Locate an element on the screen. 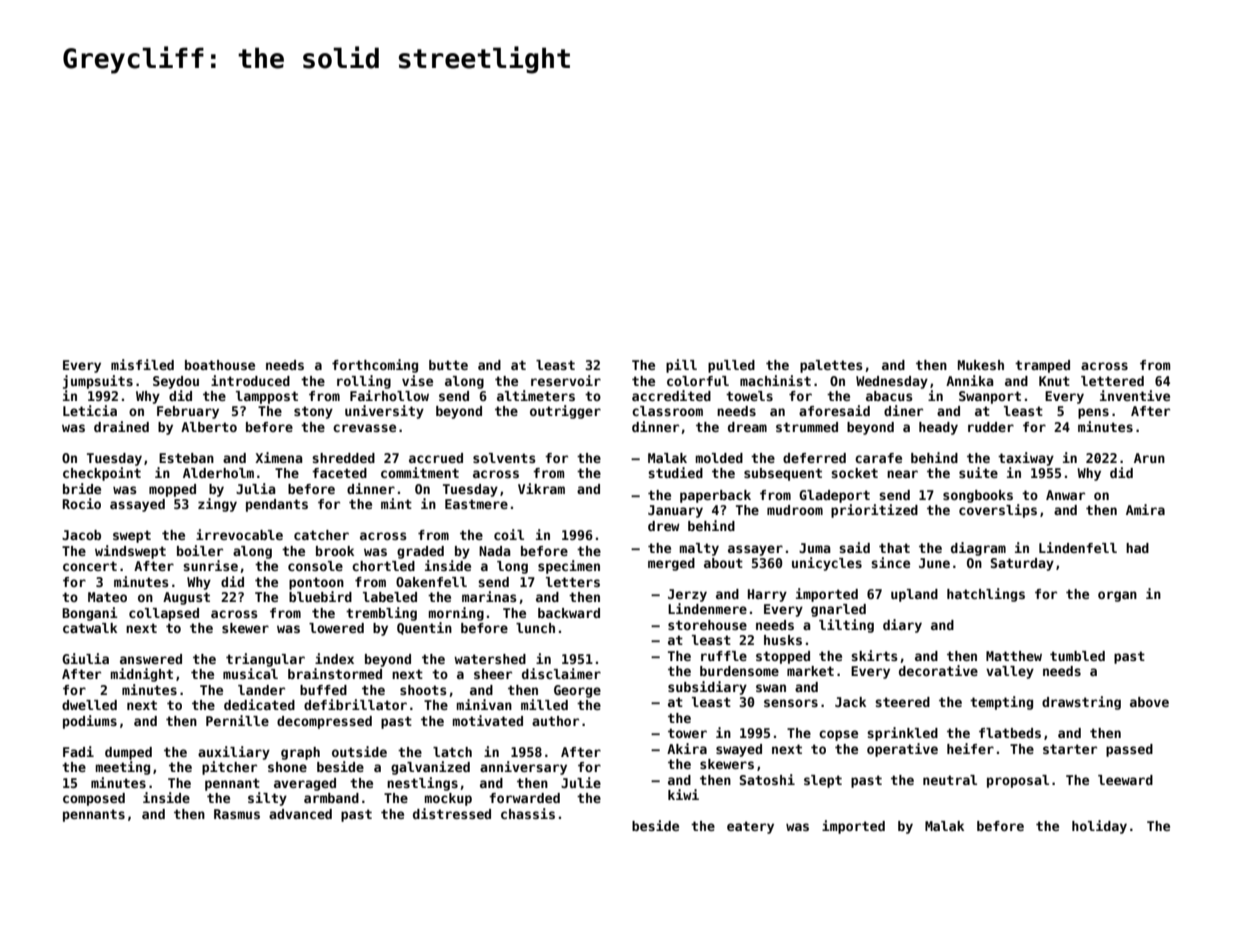  February is located at coordinates (188, 412).
